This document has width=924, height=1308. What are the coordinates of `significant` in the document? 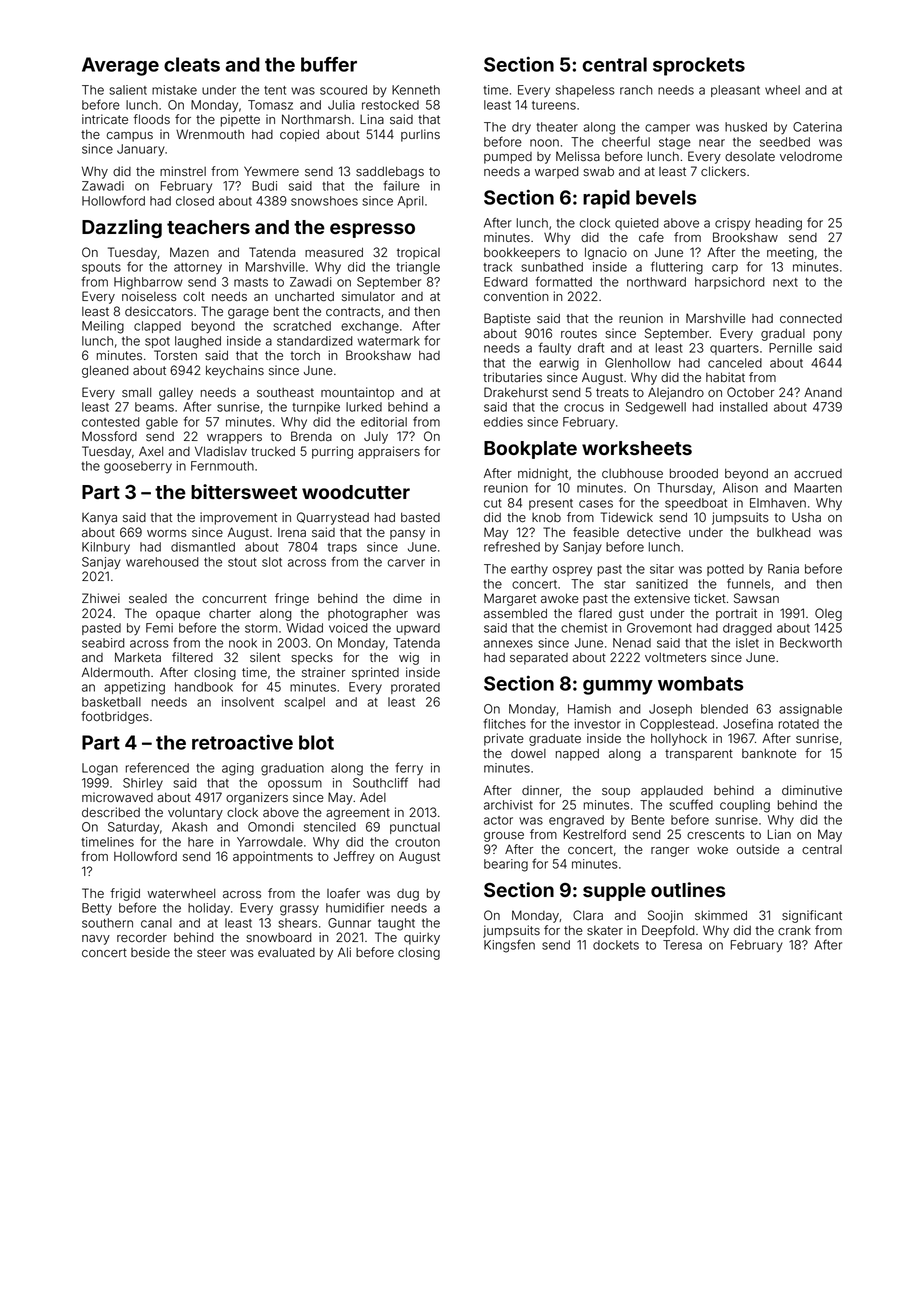 It's located at (812, 916).
